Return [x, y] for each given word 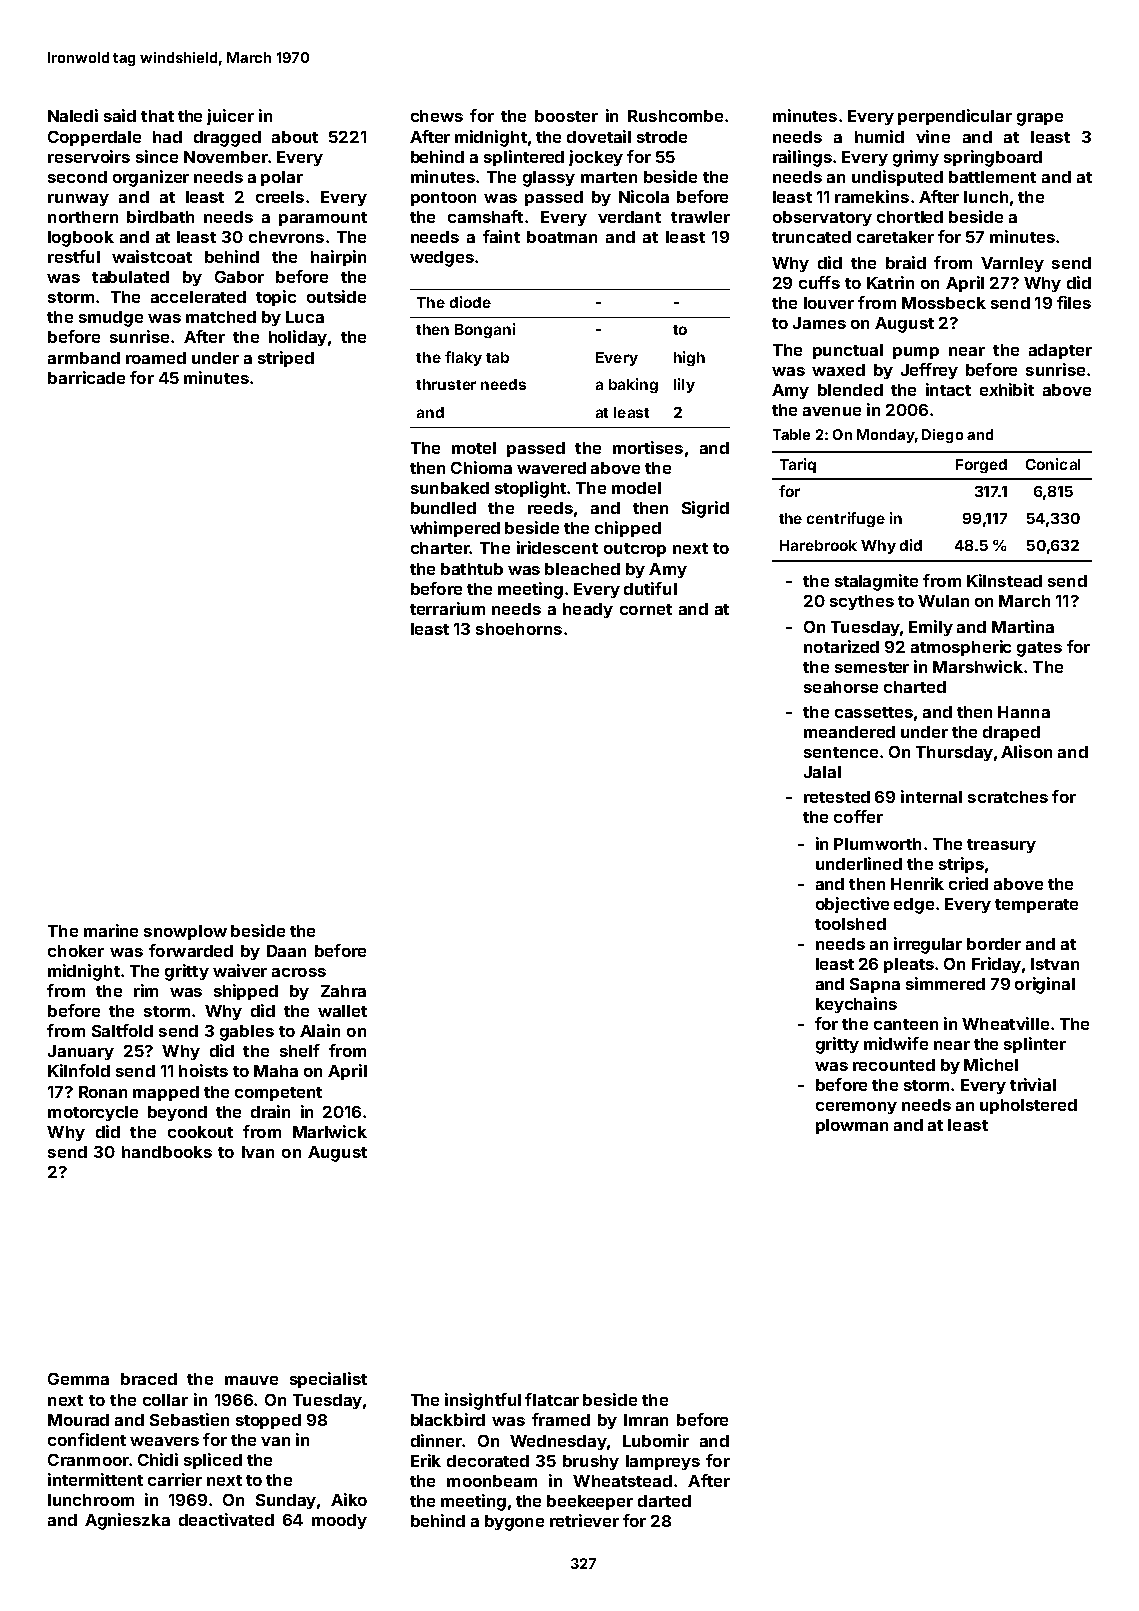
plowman [852, 1126]
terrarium [447, 608]
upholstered [1028, 1106]
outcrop [635, 550]
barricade [86, 377]
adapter [1060, 351]
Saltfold [122, 1030]
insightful [483, 1401]
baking [633, 385]
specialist [328, 1380]
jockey [596, 158]
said [120, 115]
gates [1039, 649]
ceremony [856, 1108]
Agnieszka [127, 1521]
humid [879, 136]
